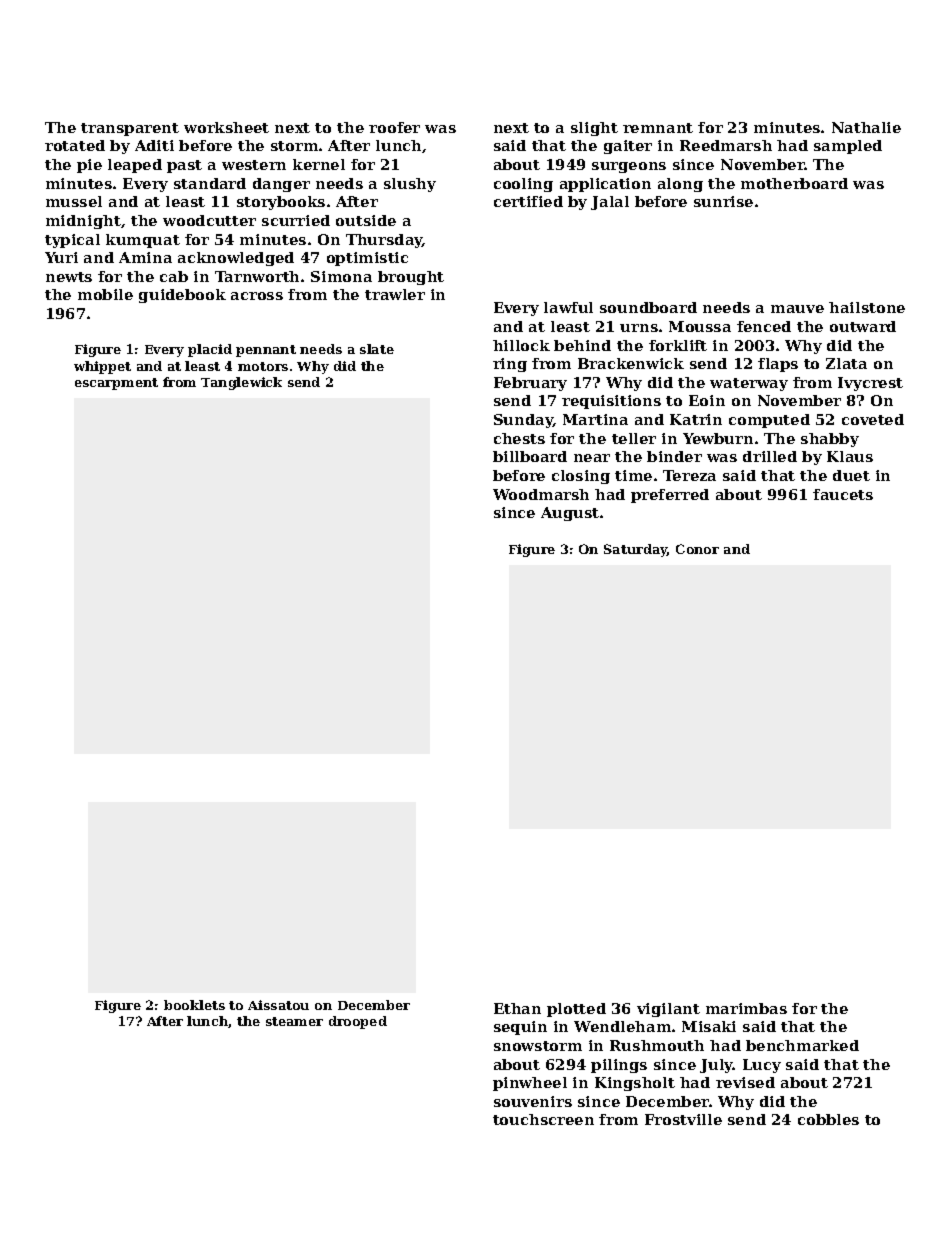 This screenshot has width=952, height=1233. I want to click on drooped, so click(358, 1022).
